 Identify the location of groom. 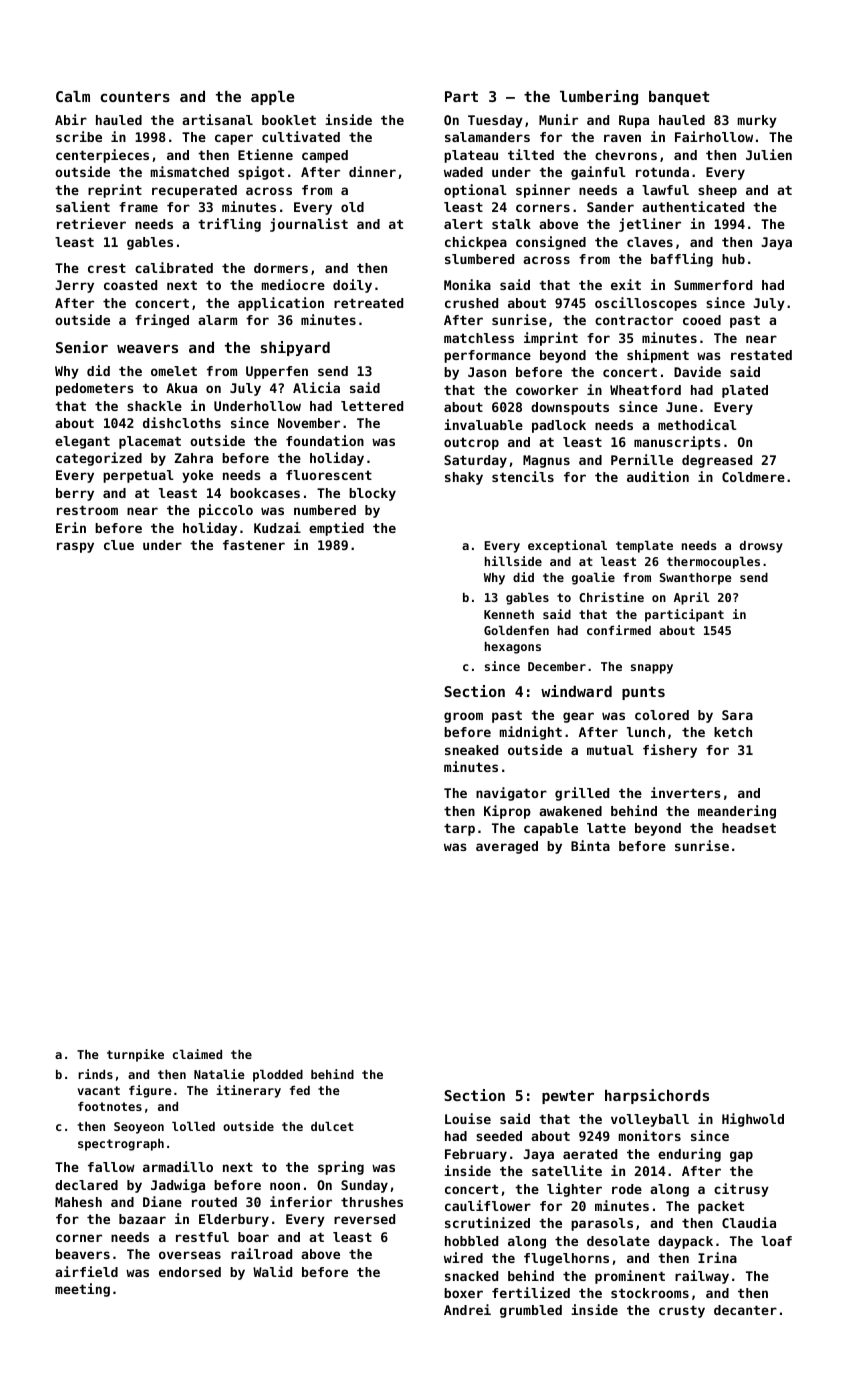
(463, 717).
